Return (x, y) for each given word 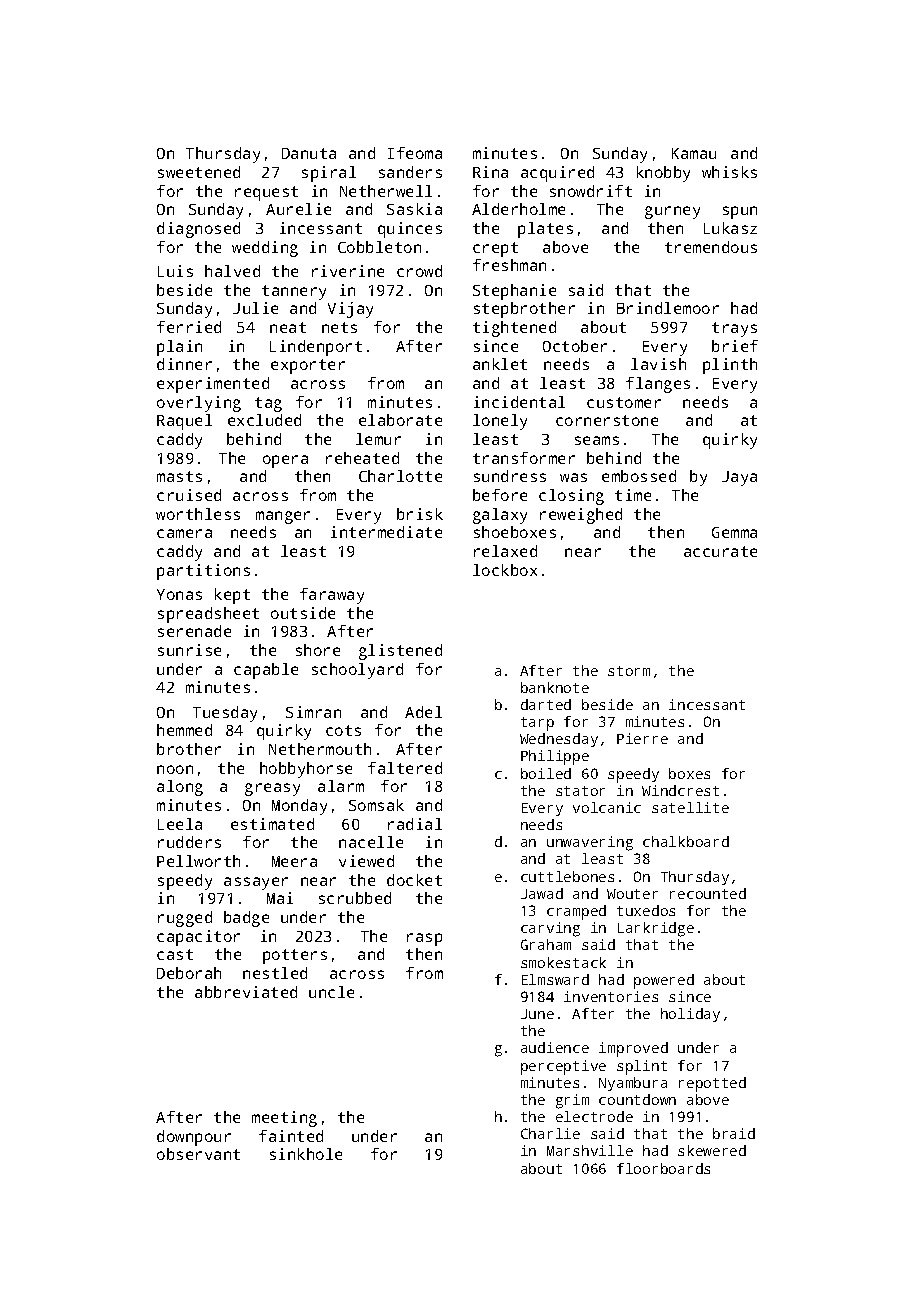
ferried (189, 327)
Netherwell (386, 191)
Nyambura (633, 1084)
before (500, 495)
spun (740, 212)
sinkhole (306, 1154)
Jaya (739, 478)
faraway (332, 596)
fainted (291, 1136)
